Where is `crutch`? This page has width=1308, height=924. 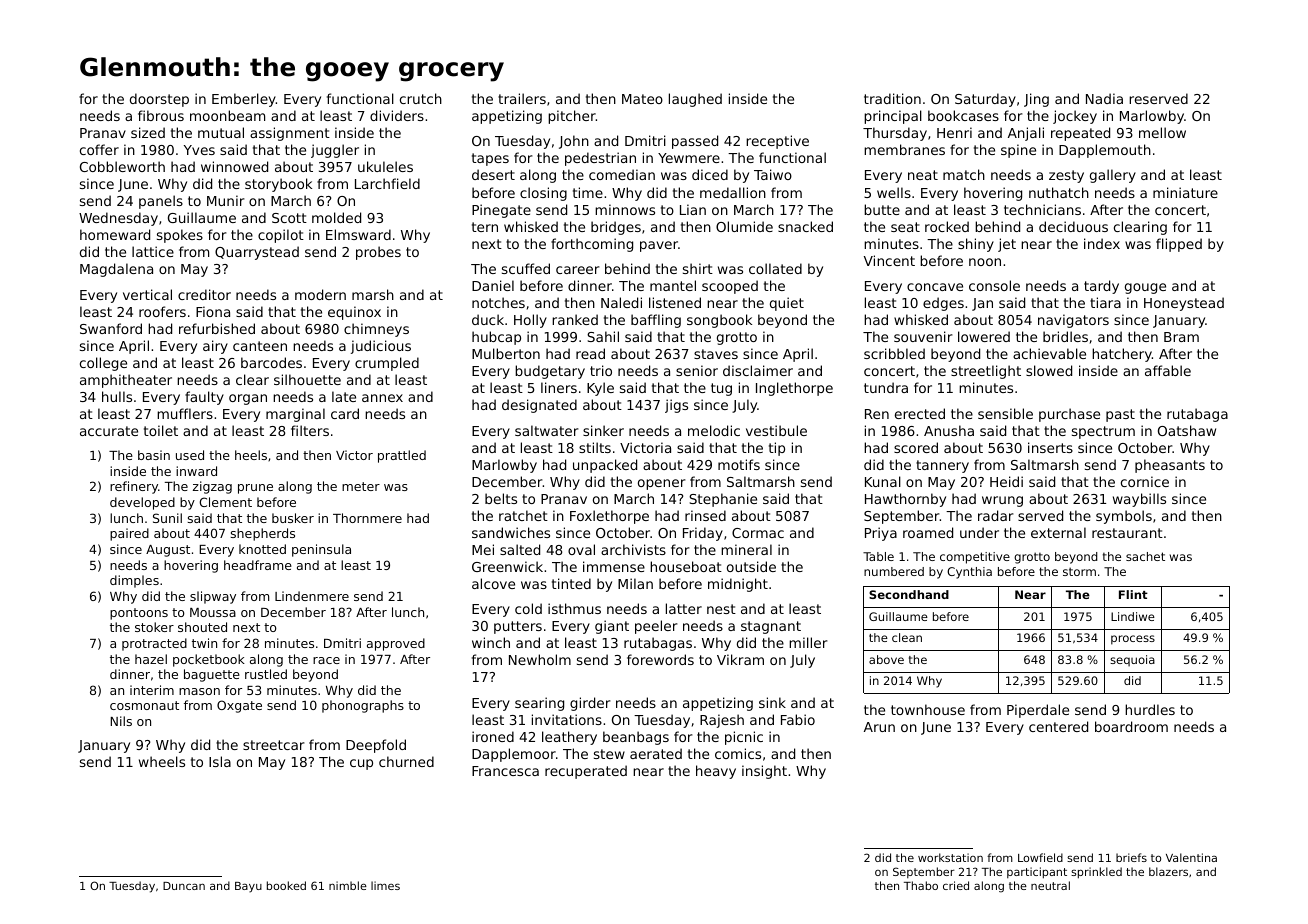 crutch is located at coordinates (421, 98).
